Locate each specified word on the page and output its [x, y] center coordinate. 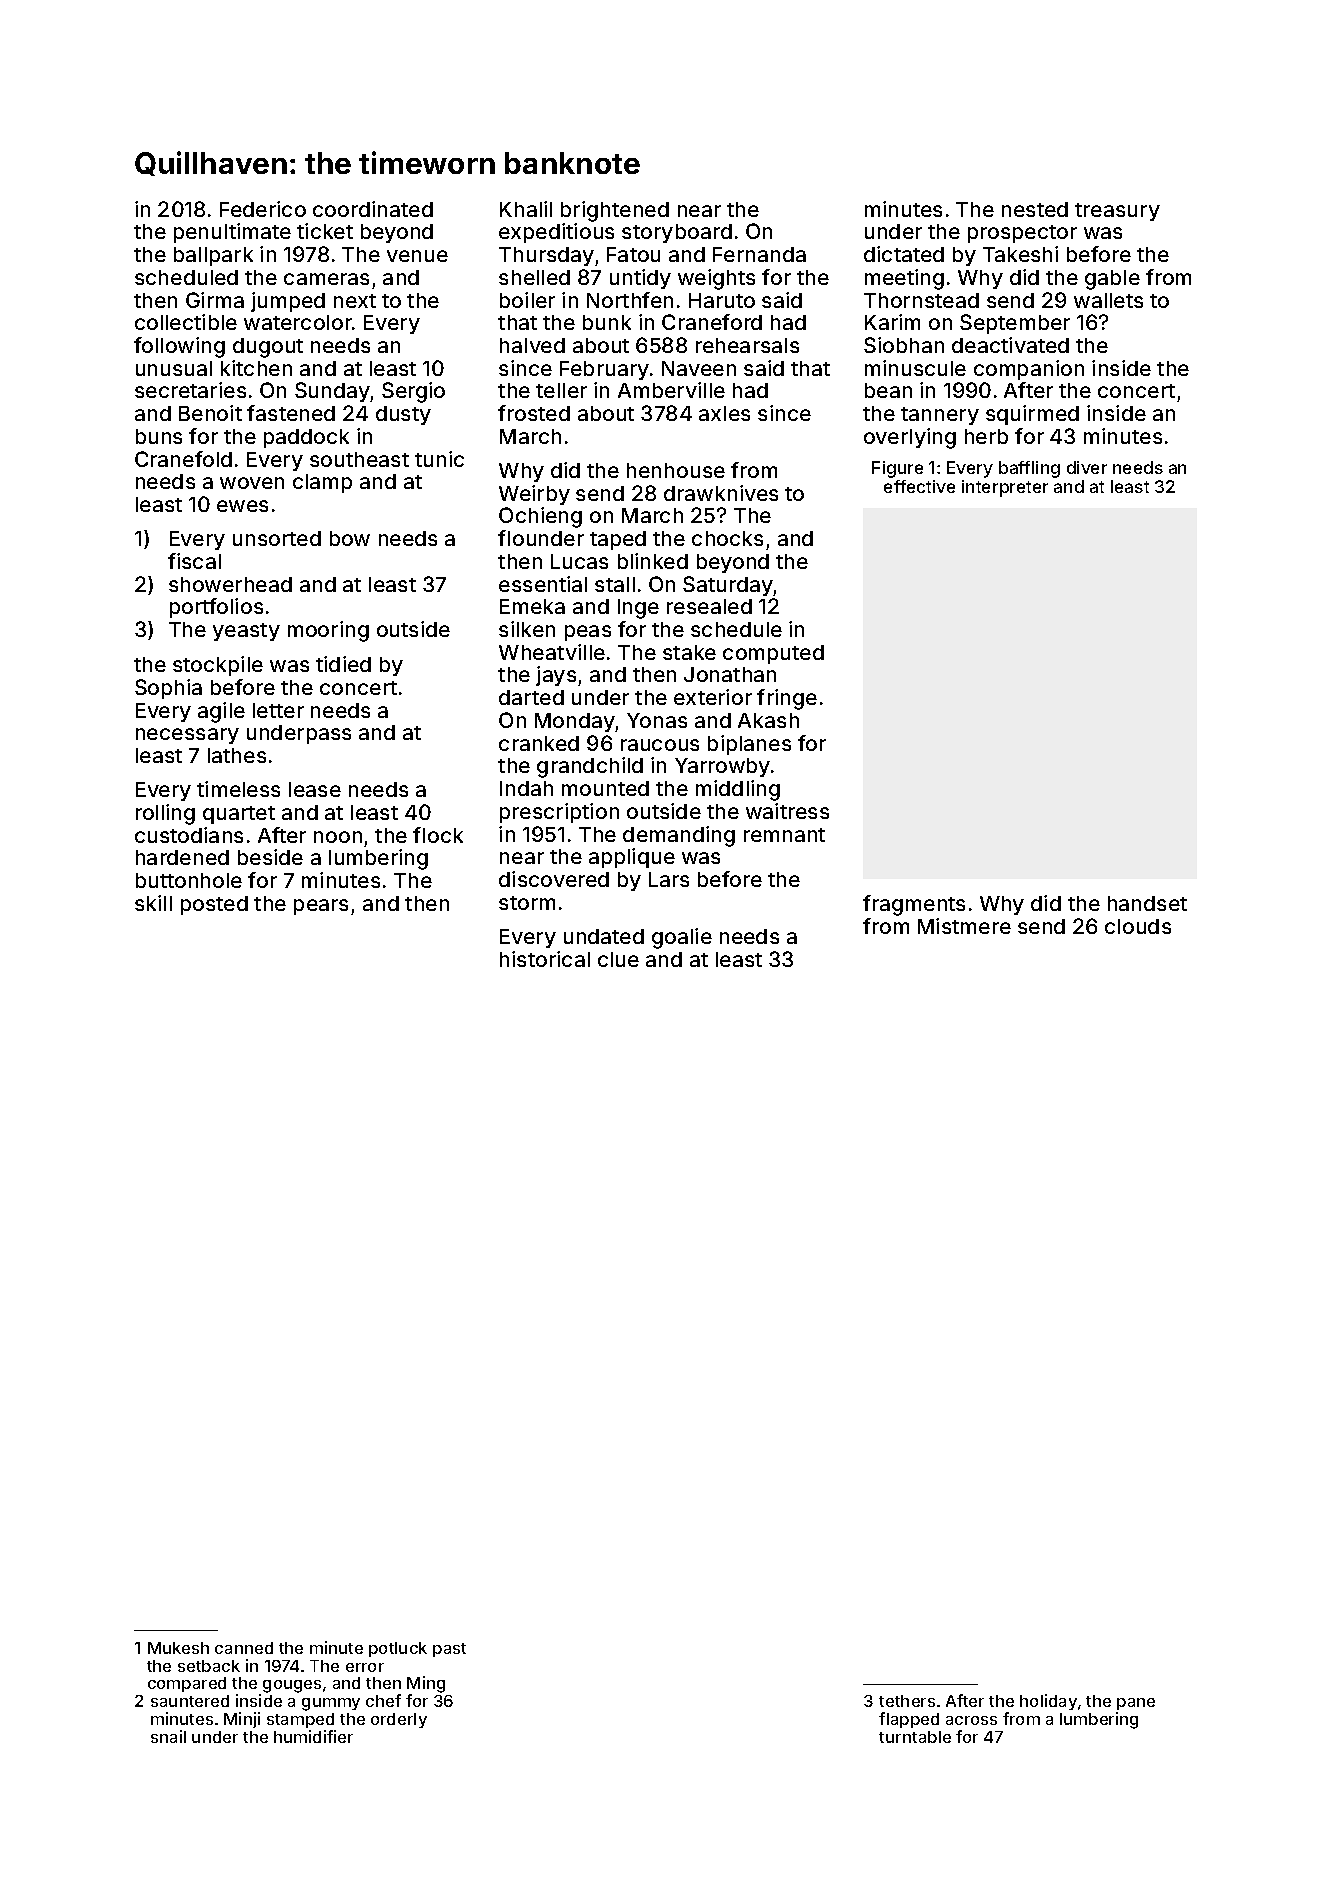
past [449, 1650]
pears [321, 907]
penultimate [232, 233]
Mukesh [178, 1648]
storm [527, 903]
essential [543, 584]
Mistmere [964, 926]
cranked [539, 743]
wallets [1108, 300]
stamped [300, 1720]
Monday [575, 722]
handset [1147, 903]
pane [1136, 1704]
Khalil [526, 209]
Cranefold [183, 459]
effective [919, 486]
